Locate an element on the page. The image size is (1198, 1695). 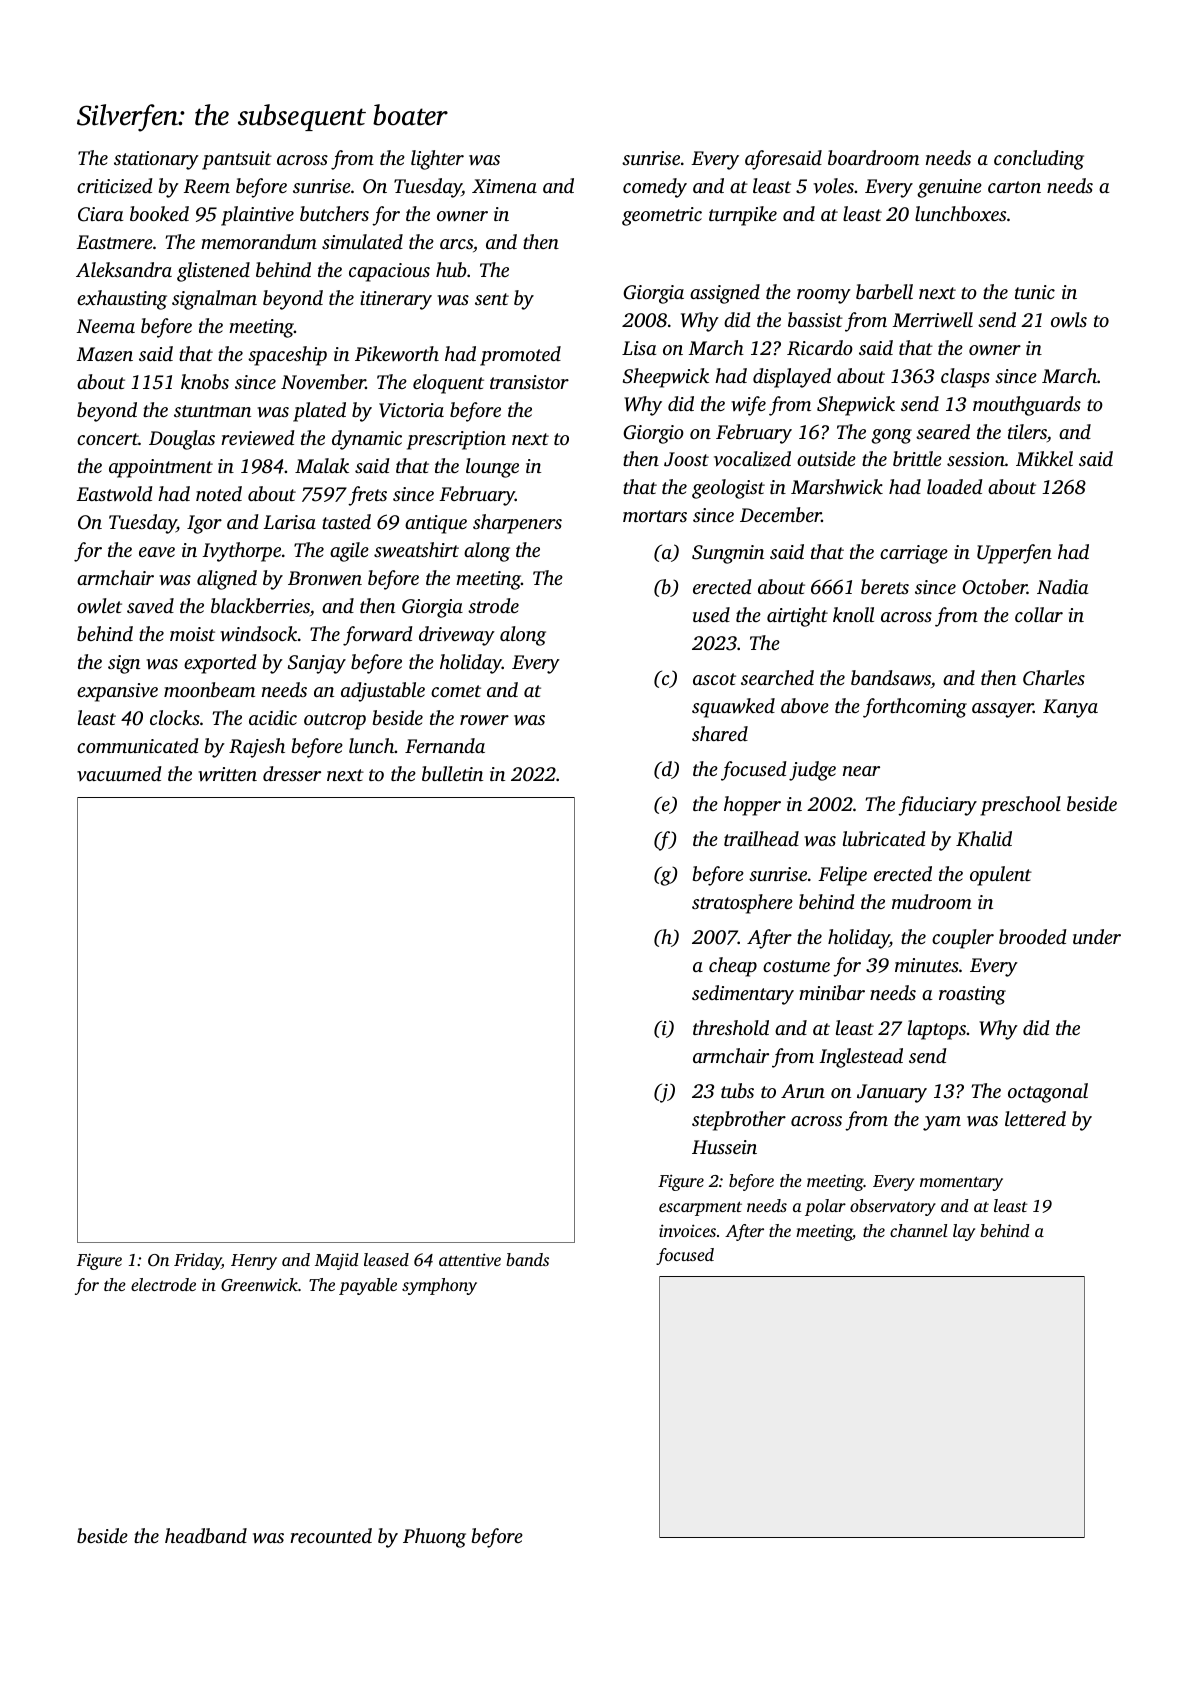
Majid is located at coordinates (337, 1261).
